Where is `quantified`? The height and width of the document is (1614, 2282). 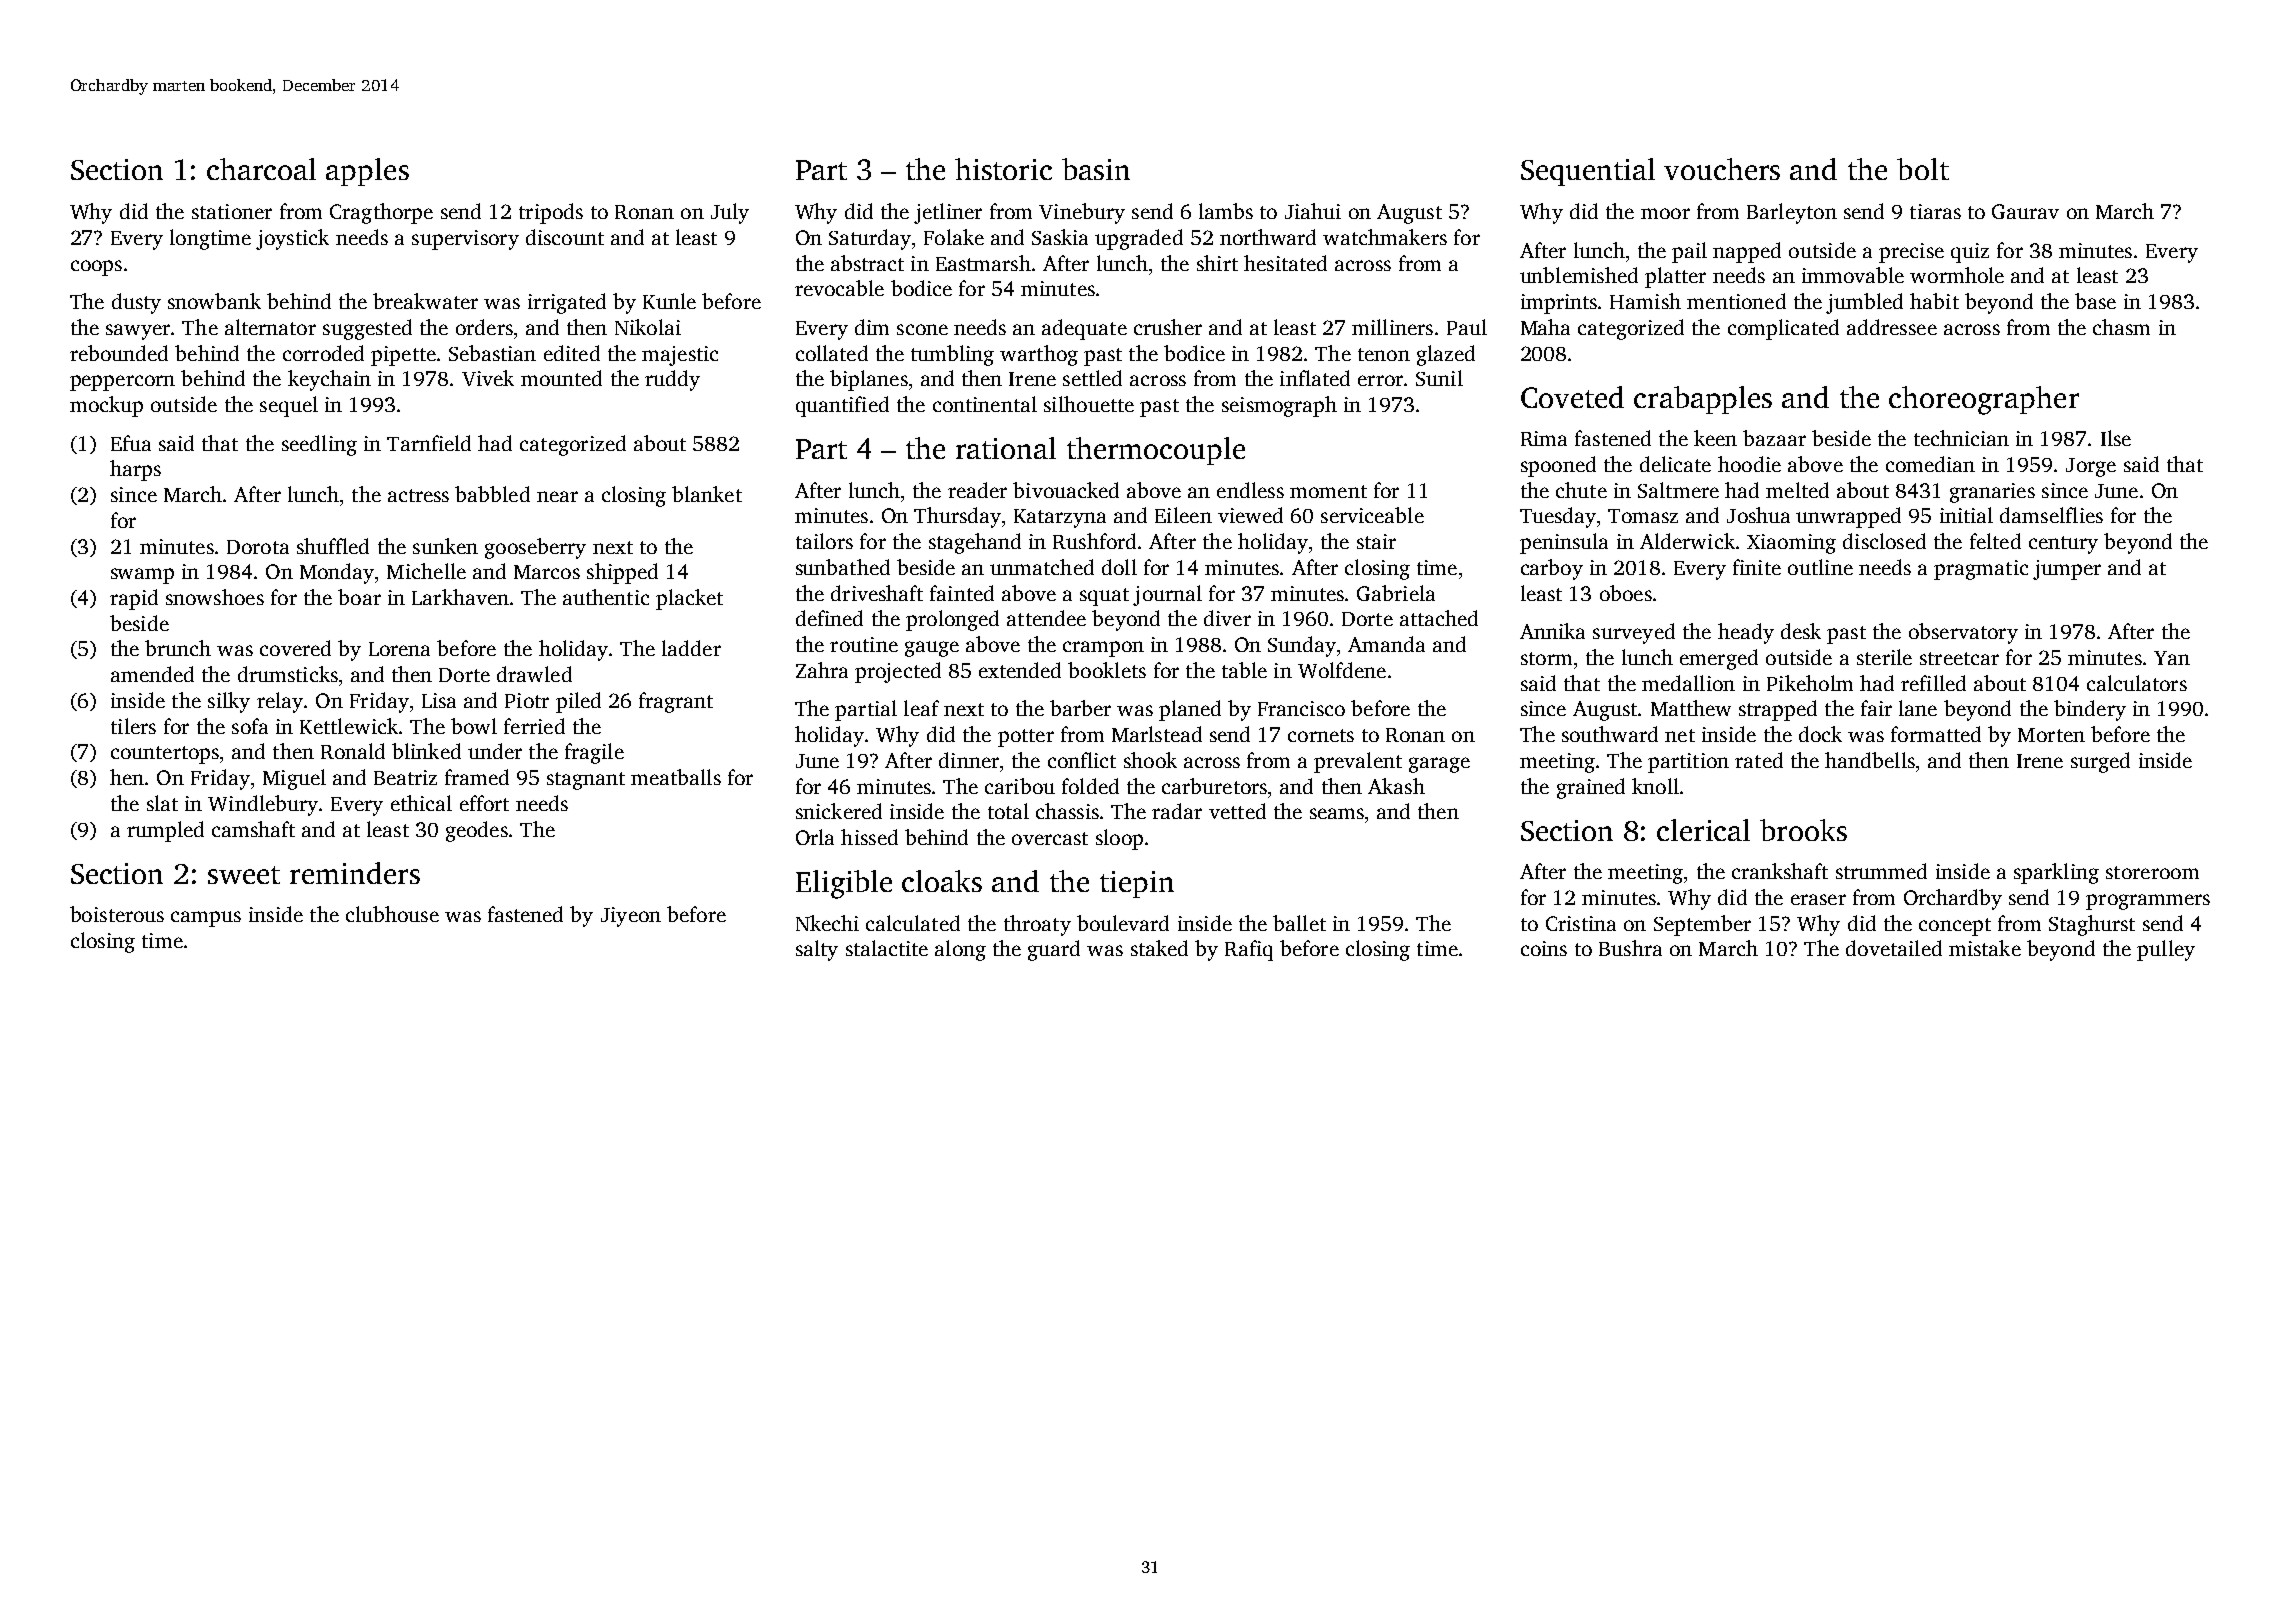
quantified is located at coordinates (842, 406).
